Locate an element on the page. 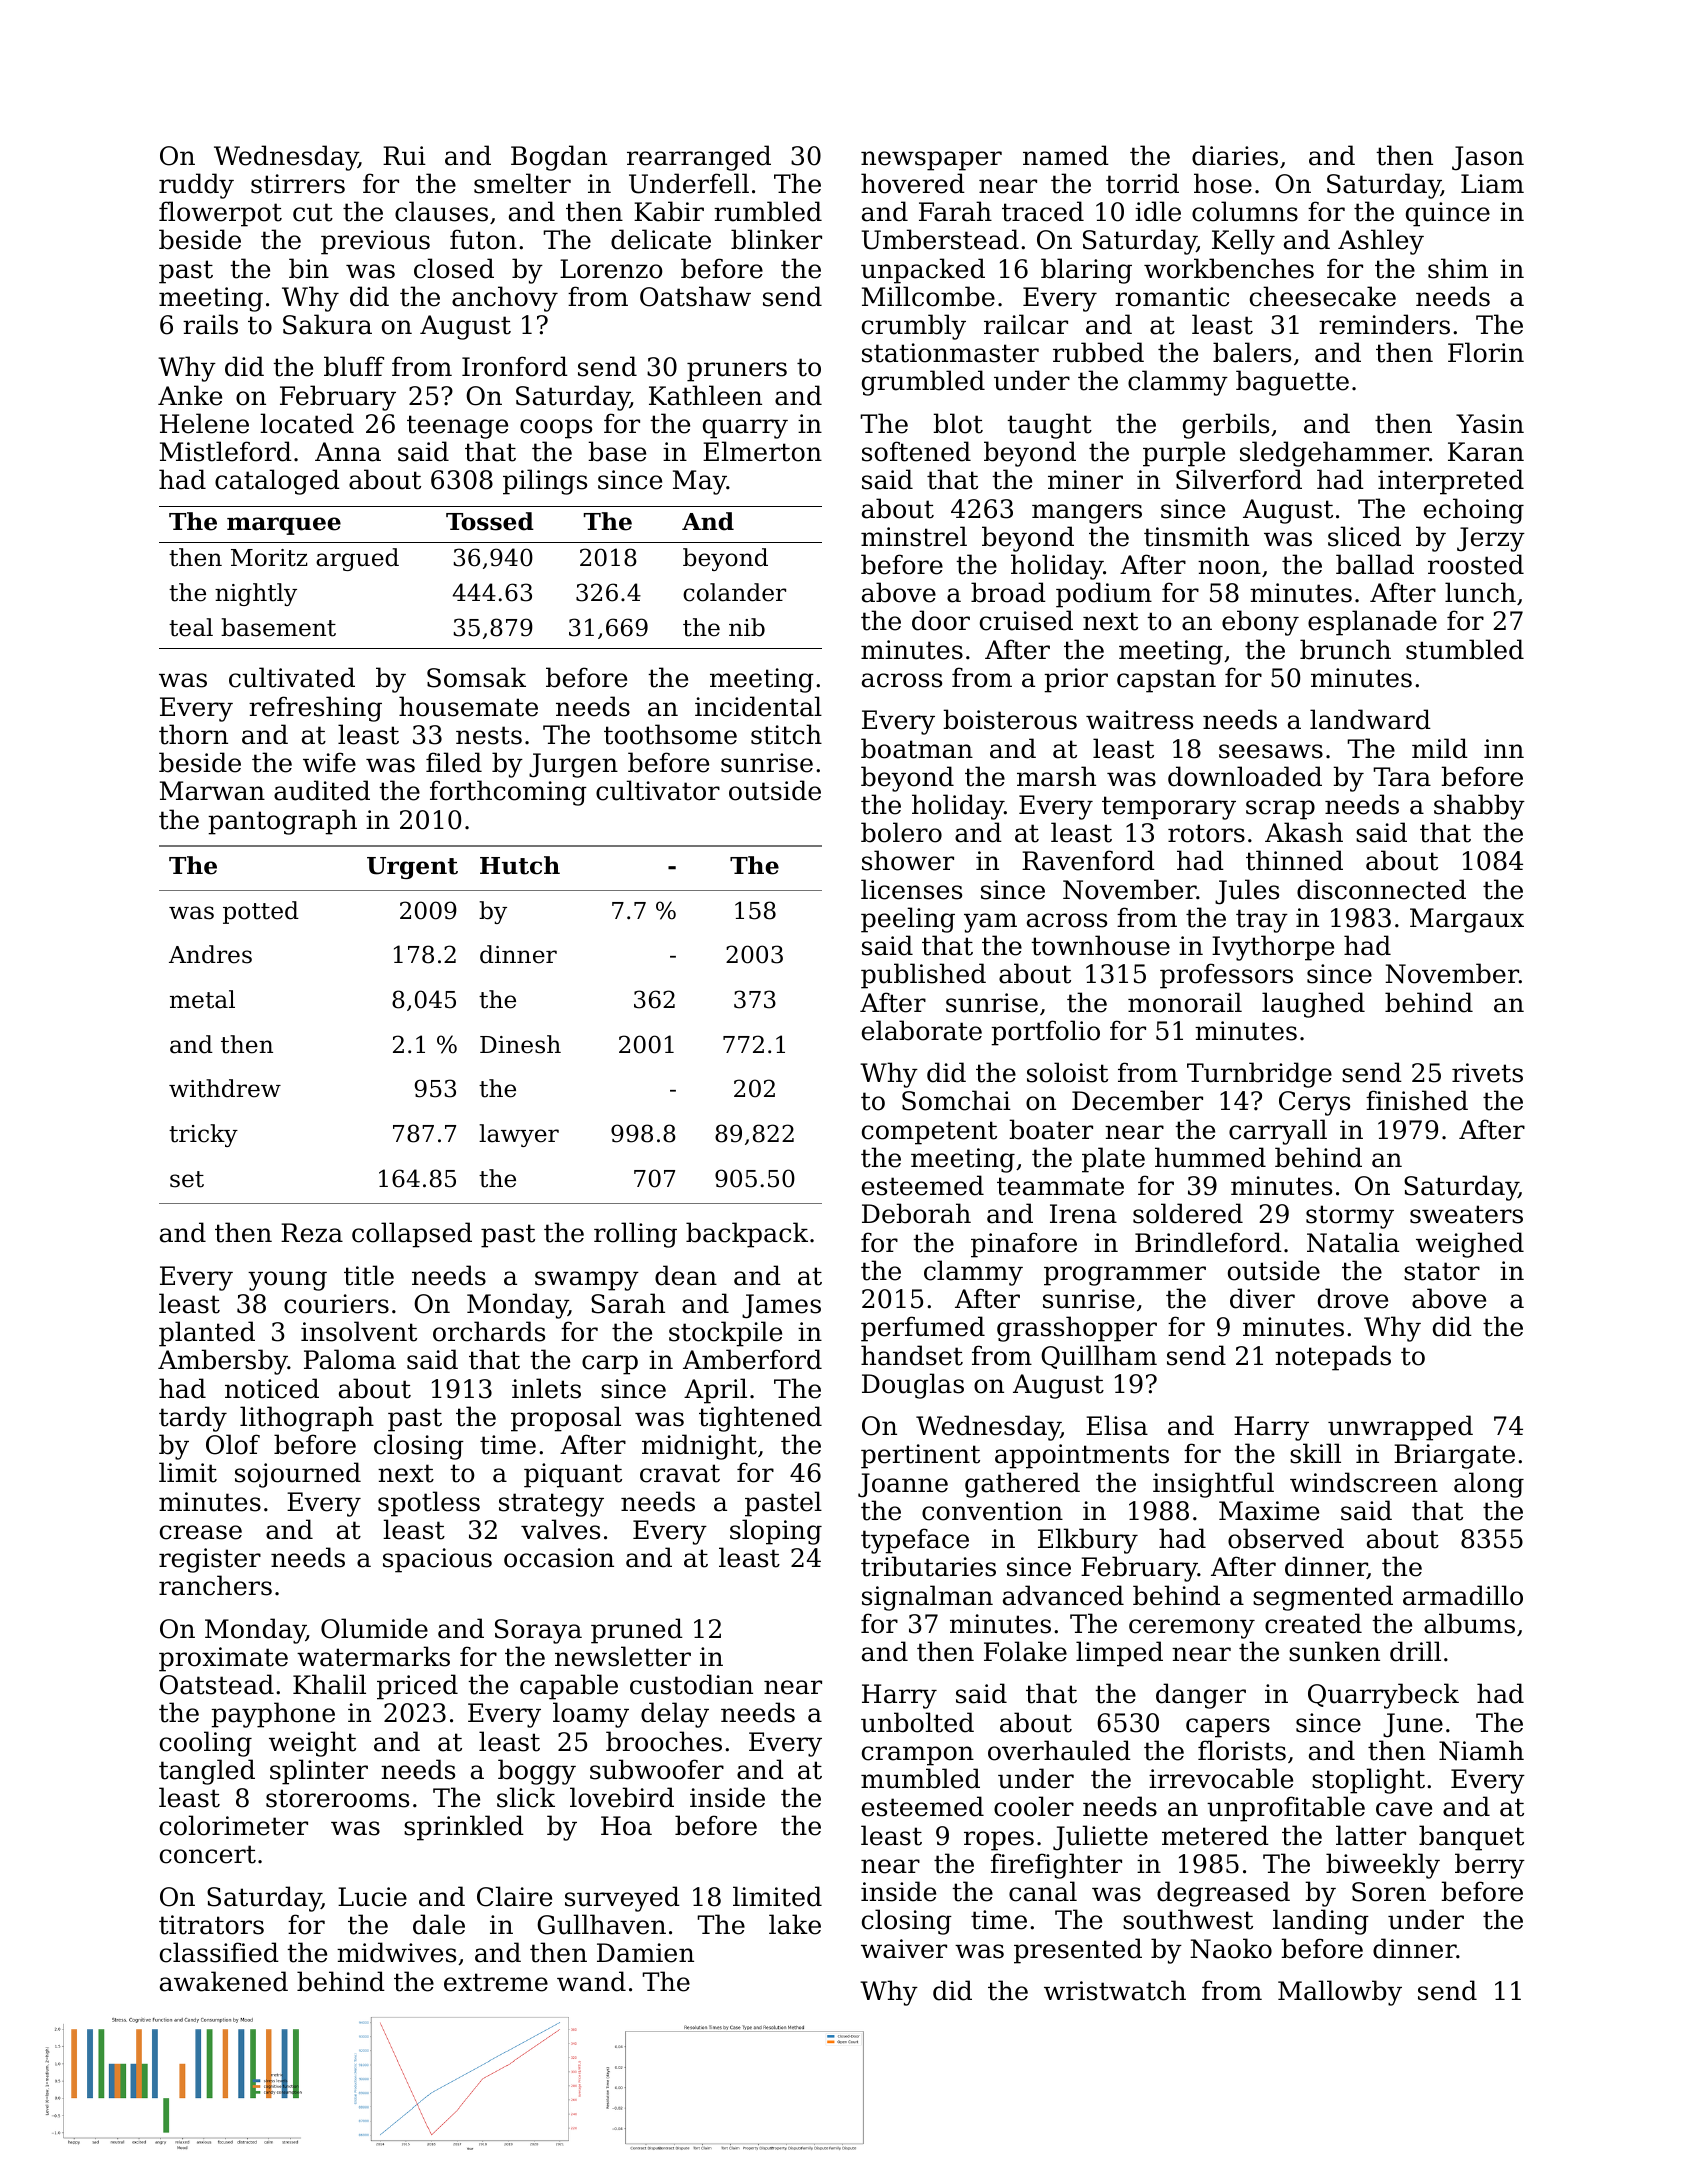 This document has height=2178, width=1683. tricky is located at coordinates (203, 1135).
